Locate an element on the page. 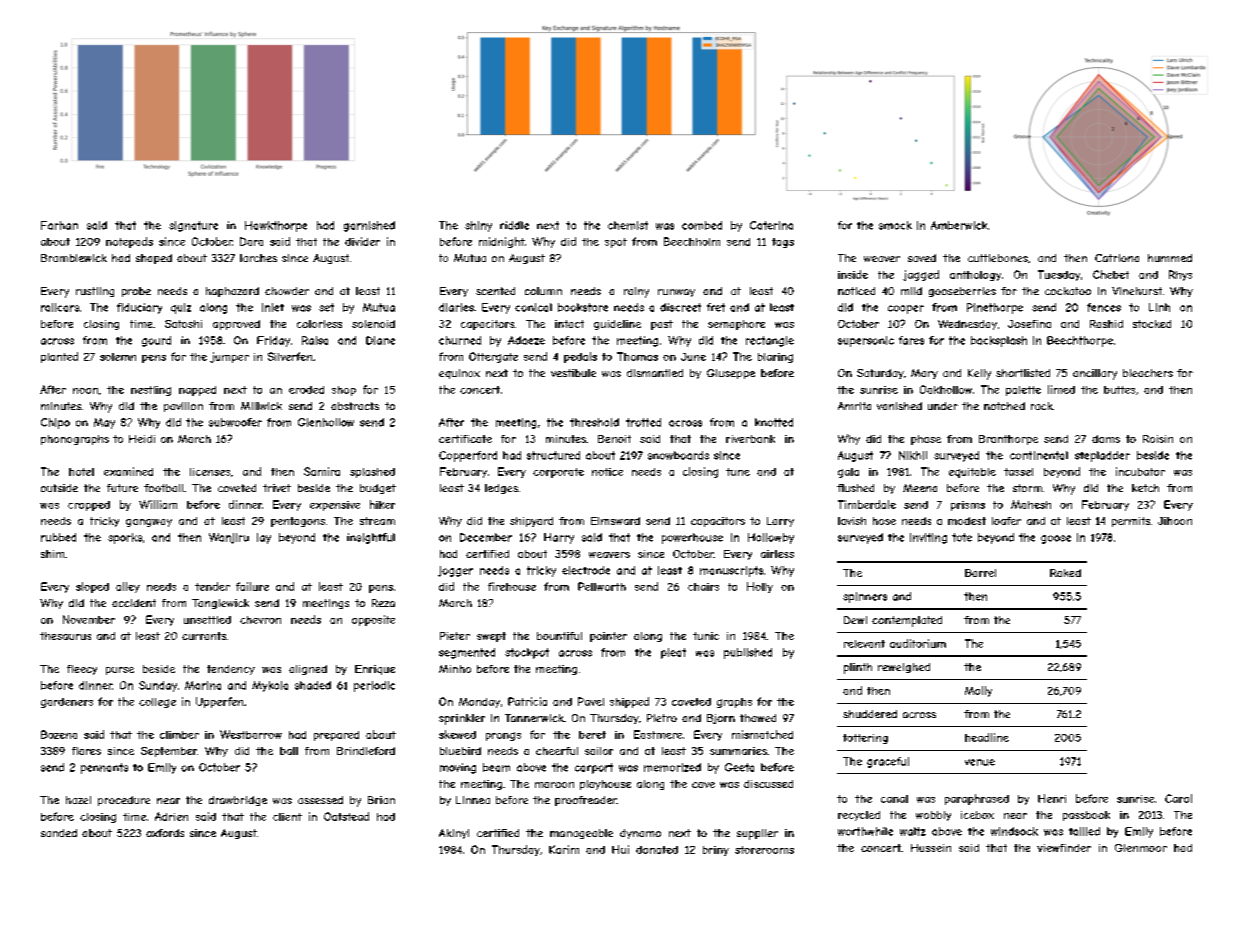 This image has width=1233, height=952. combed is located at coordinates (702, 225).
